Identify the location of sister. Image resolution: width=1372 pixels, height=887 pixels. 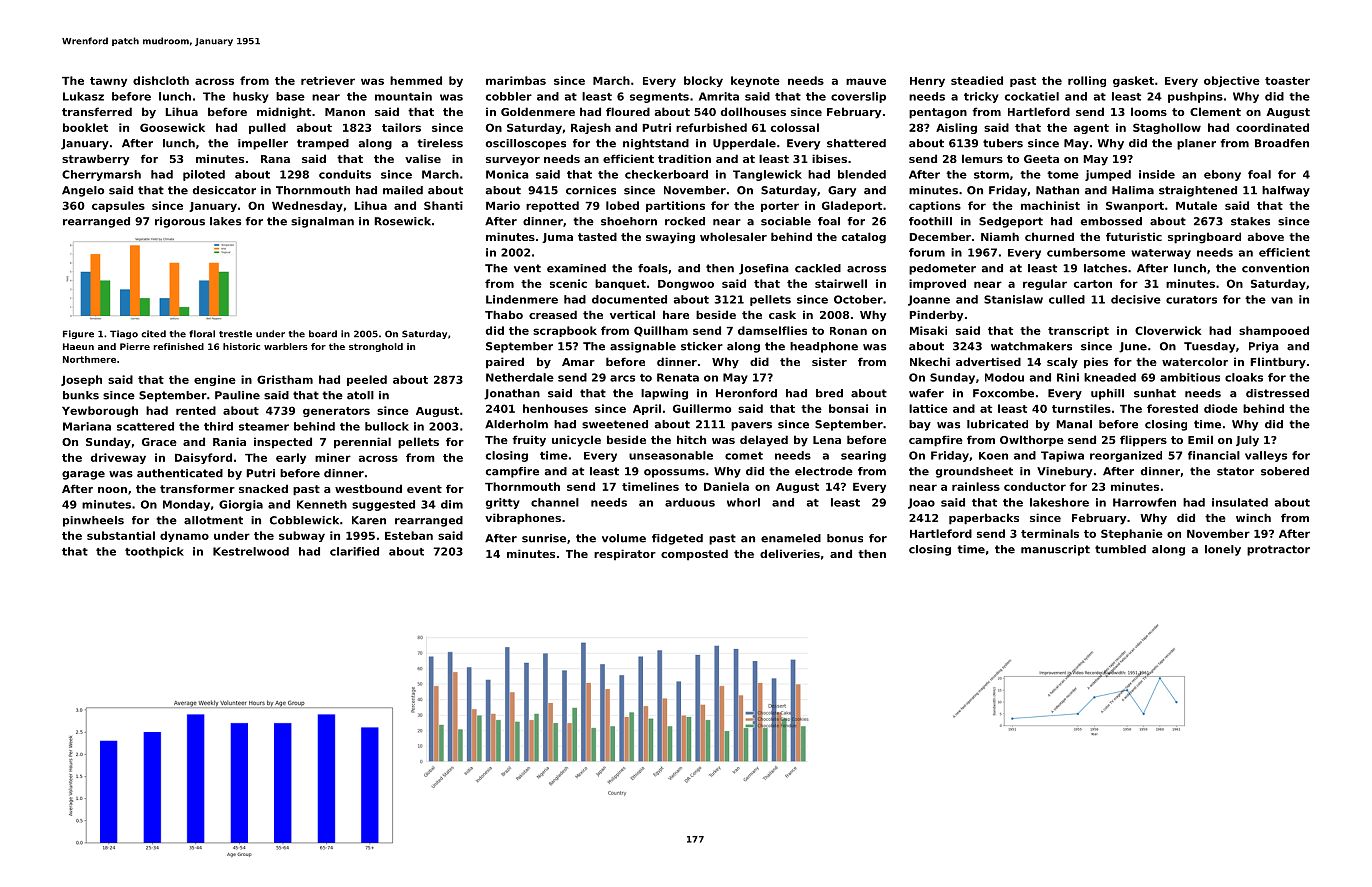
(829, 361).
